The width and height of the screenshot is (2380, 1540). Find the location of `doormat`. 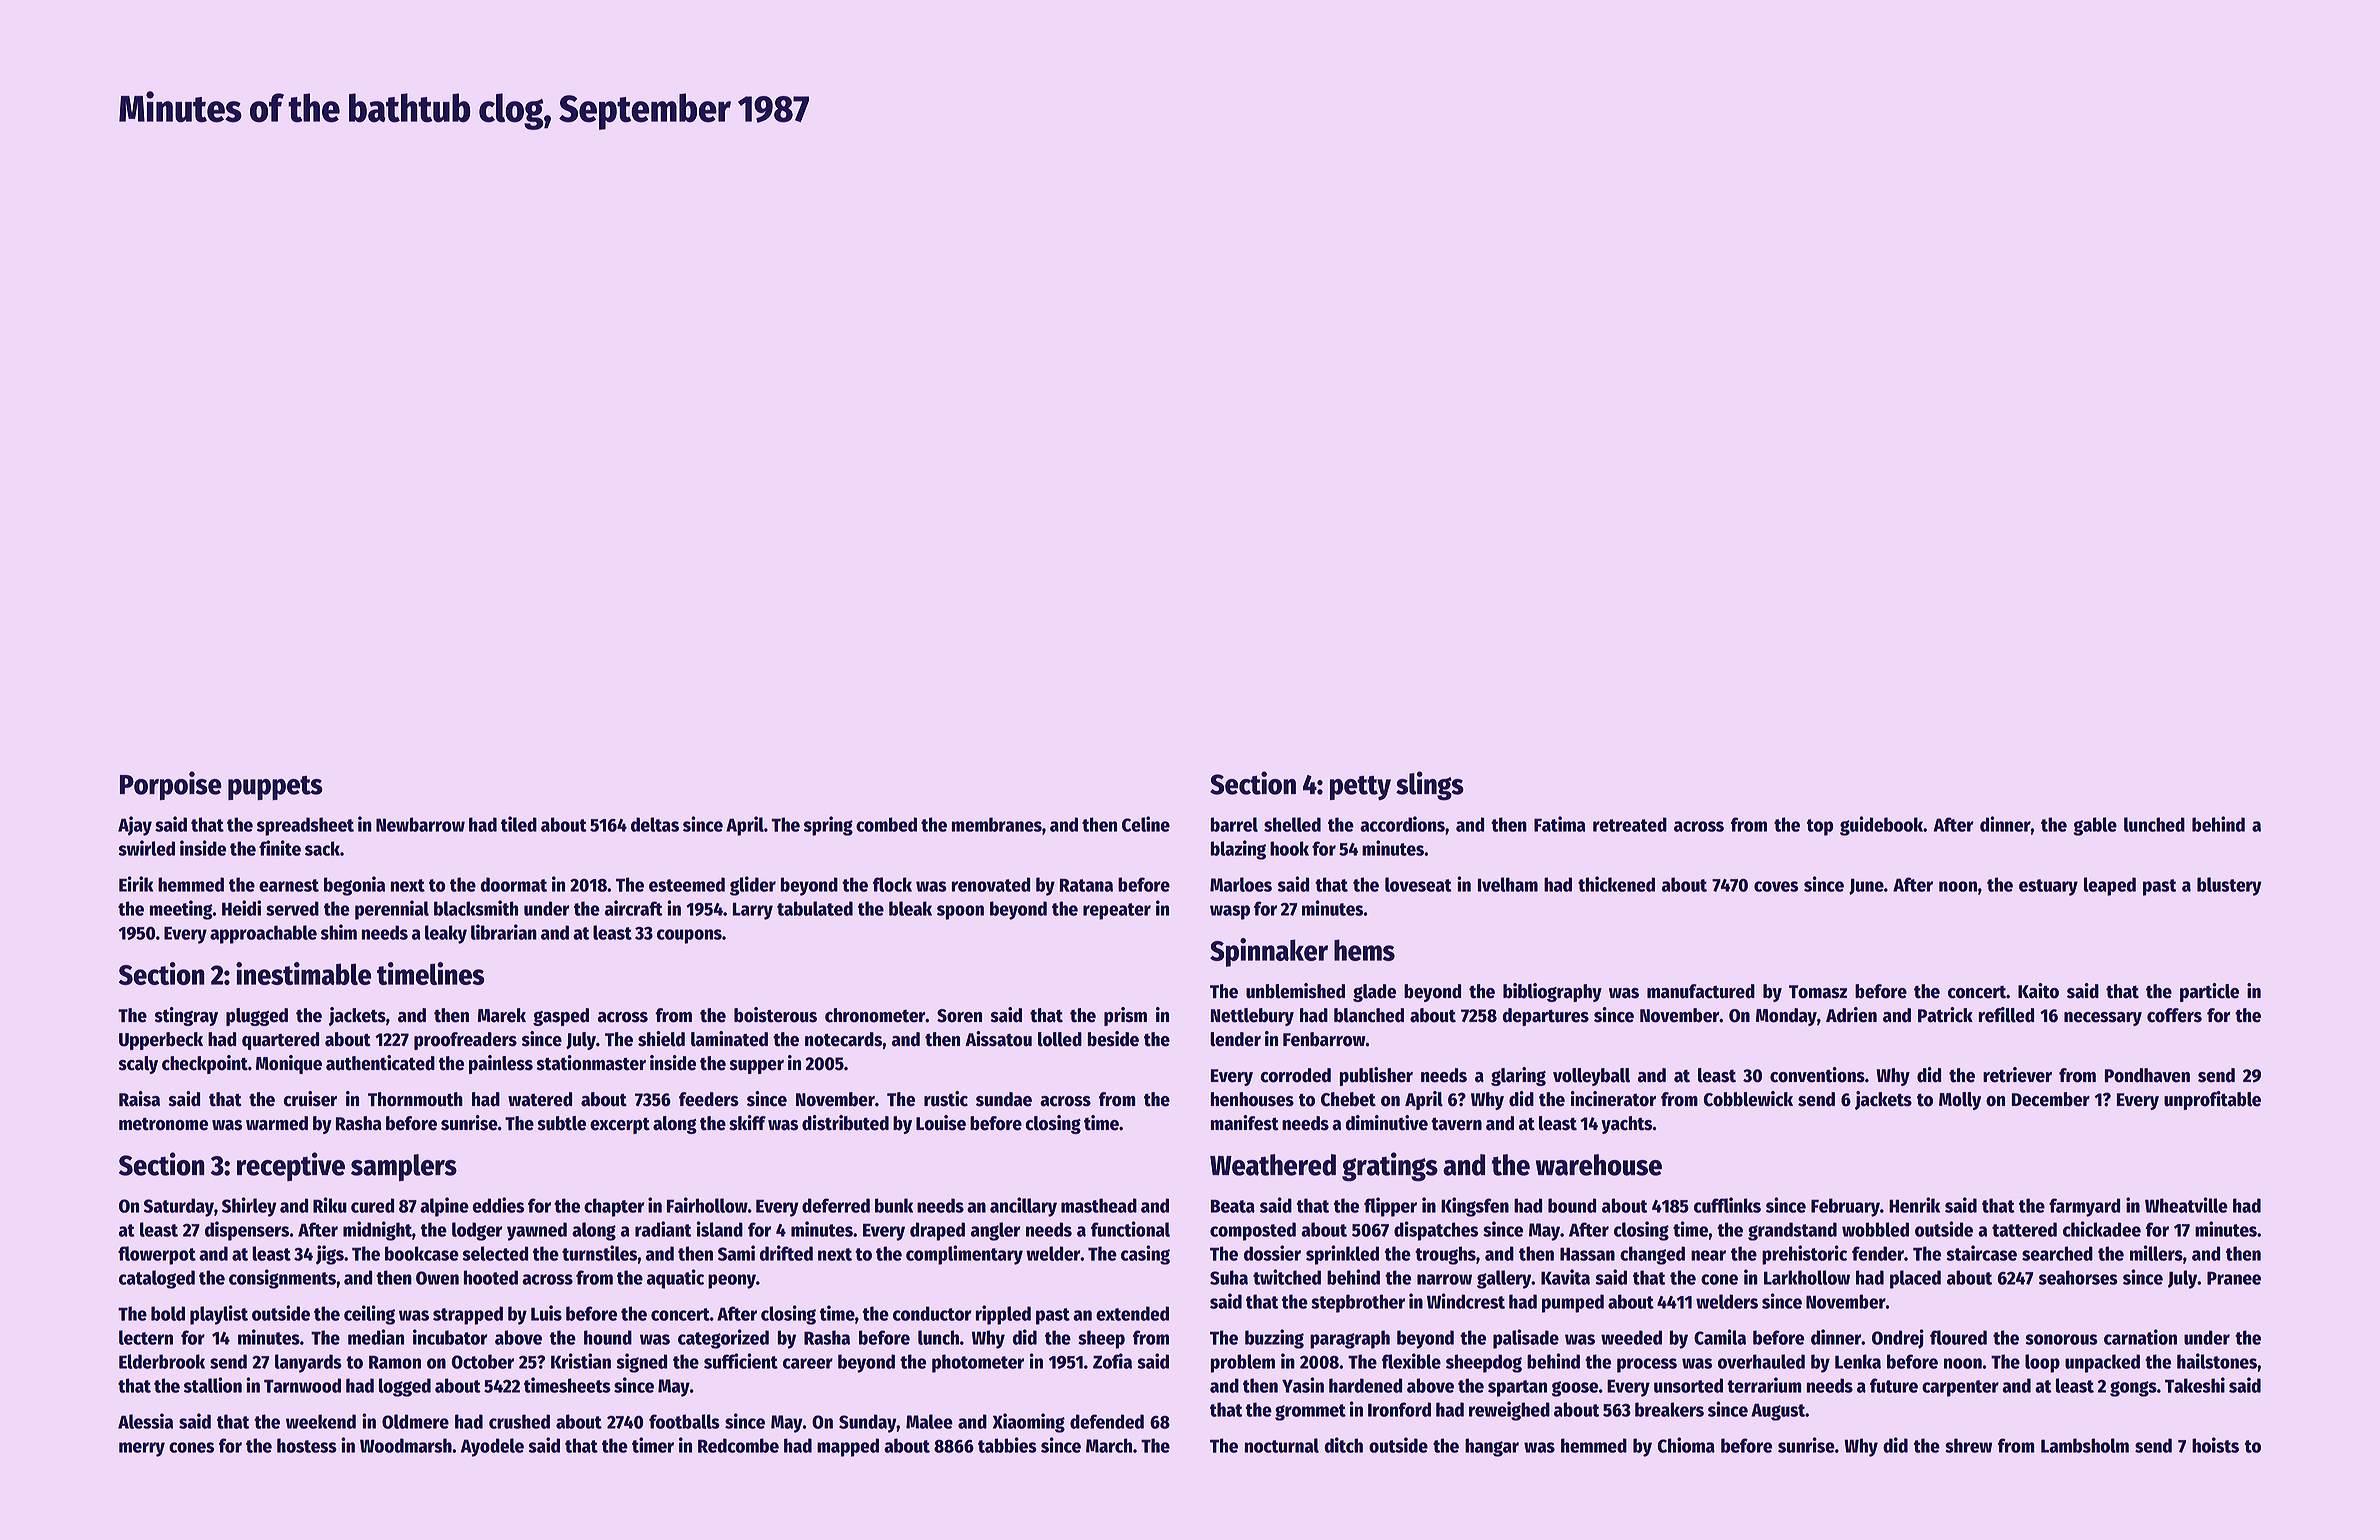

doormat is located at coordinates (514, 884).
